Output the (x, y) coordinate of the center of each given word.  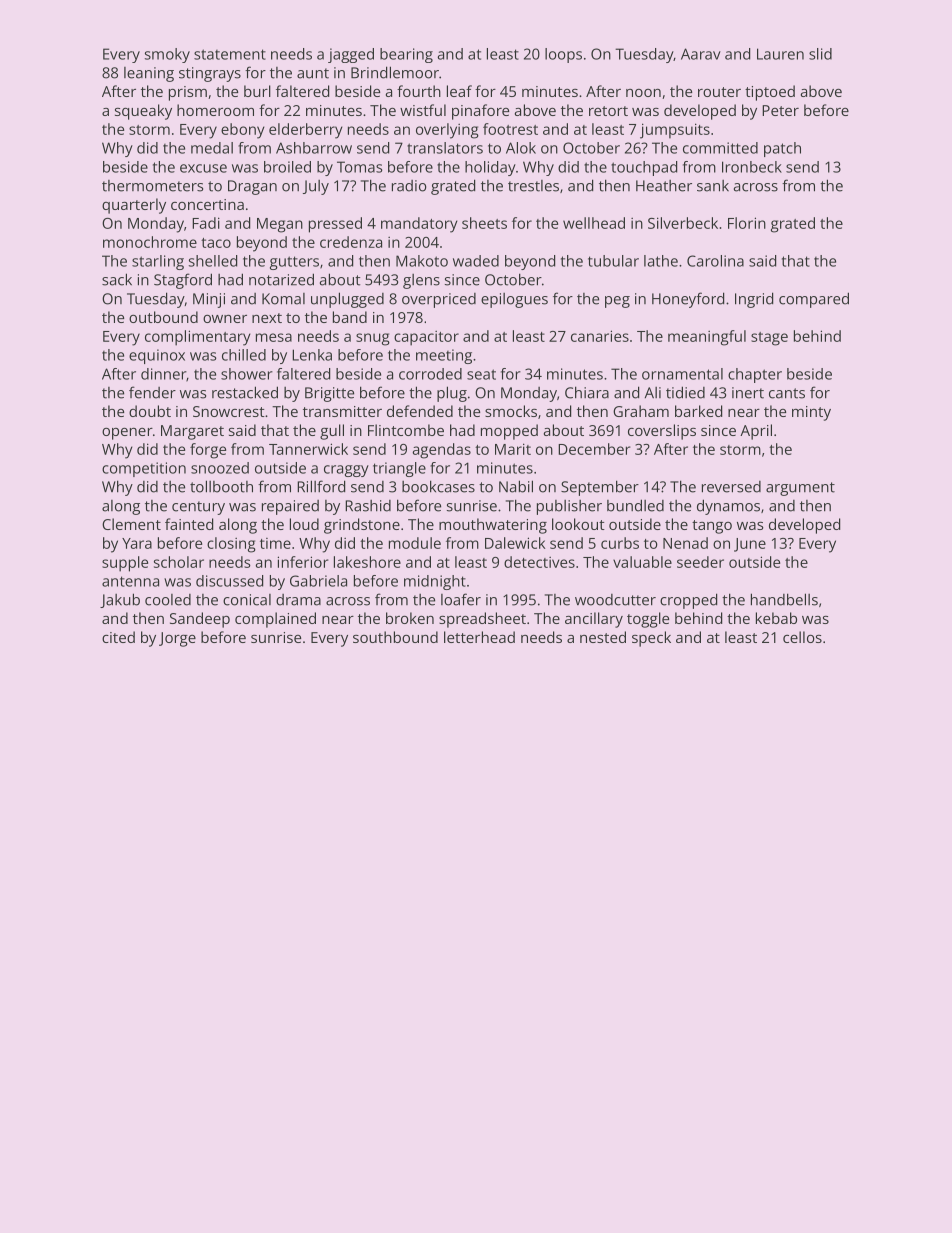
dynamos (728, 507)
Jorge (177, 639)
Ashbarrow (314, 148)
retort (608, 111)
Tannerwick (308, 449)
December (594, 449)
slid (820, 54)
